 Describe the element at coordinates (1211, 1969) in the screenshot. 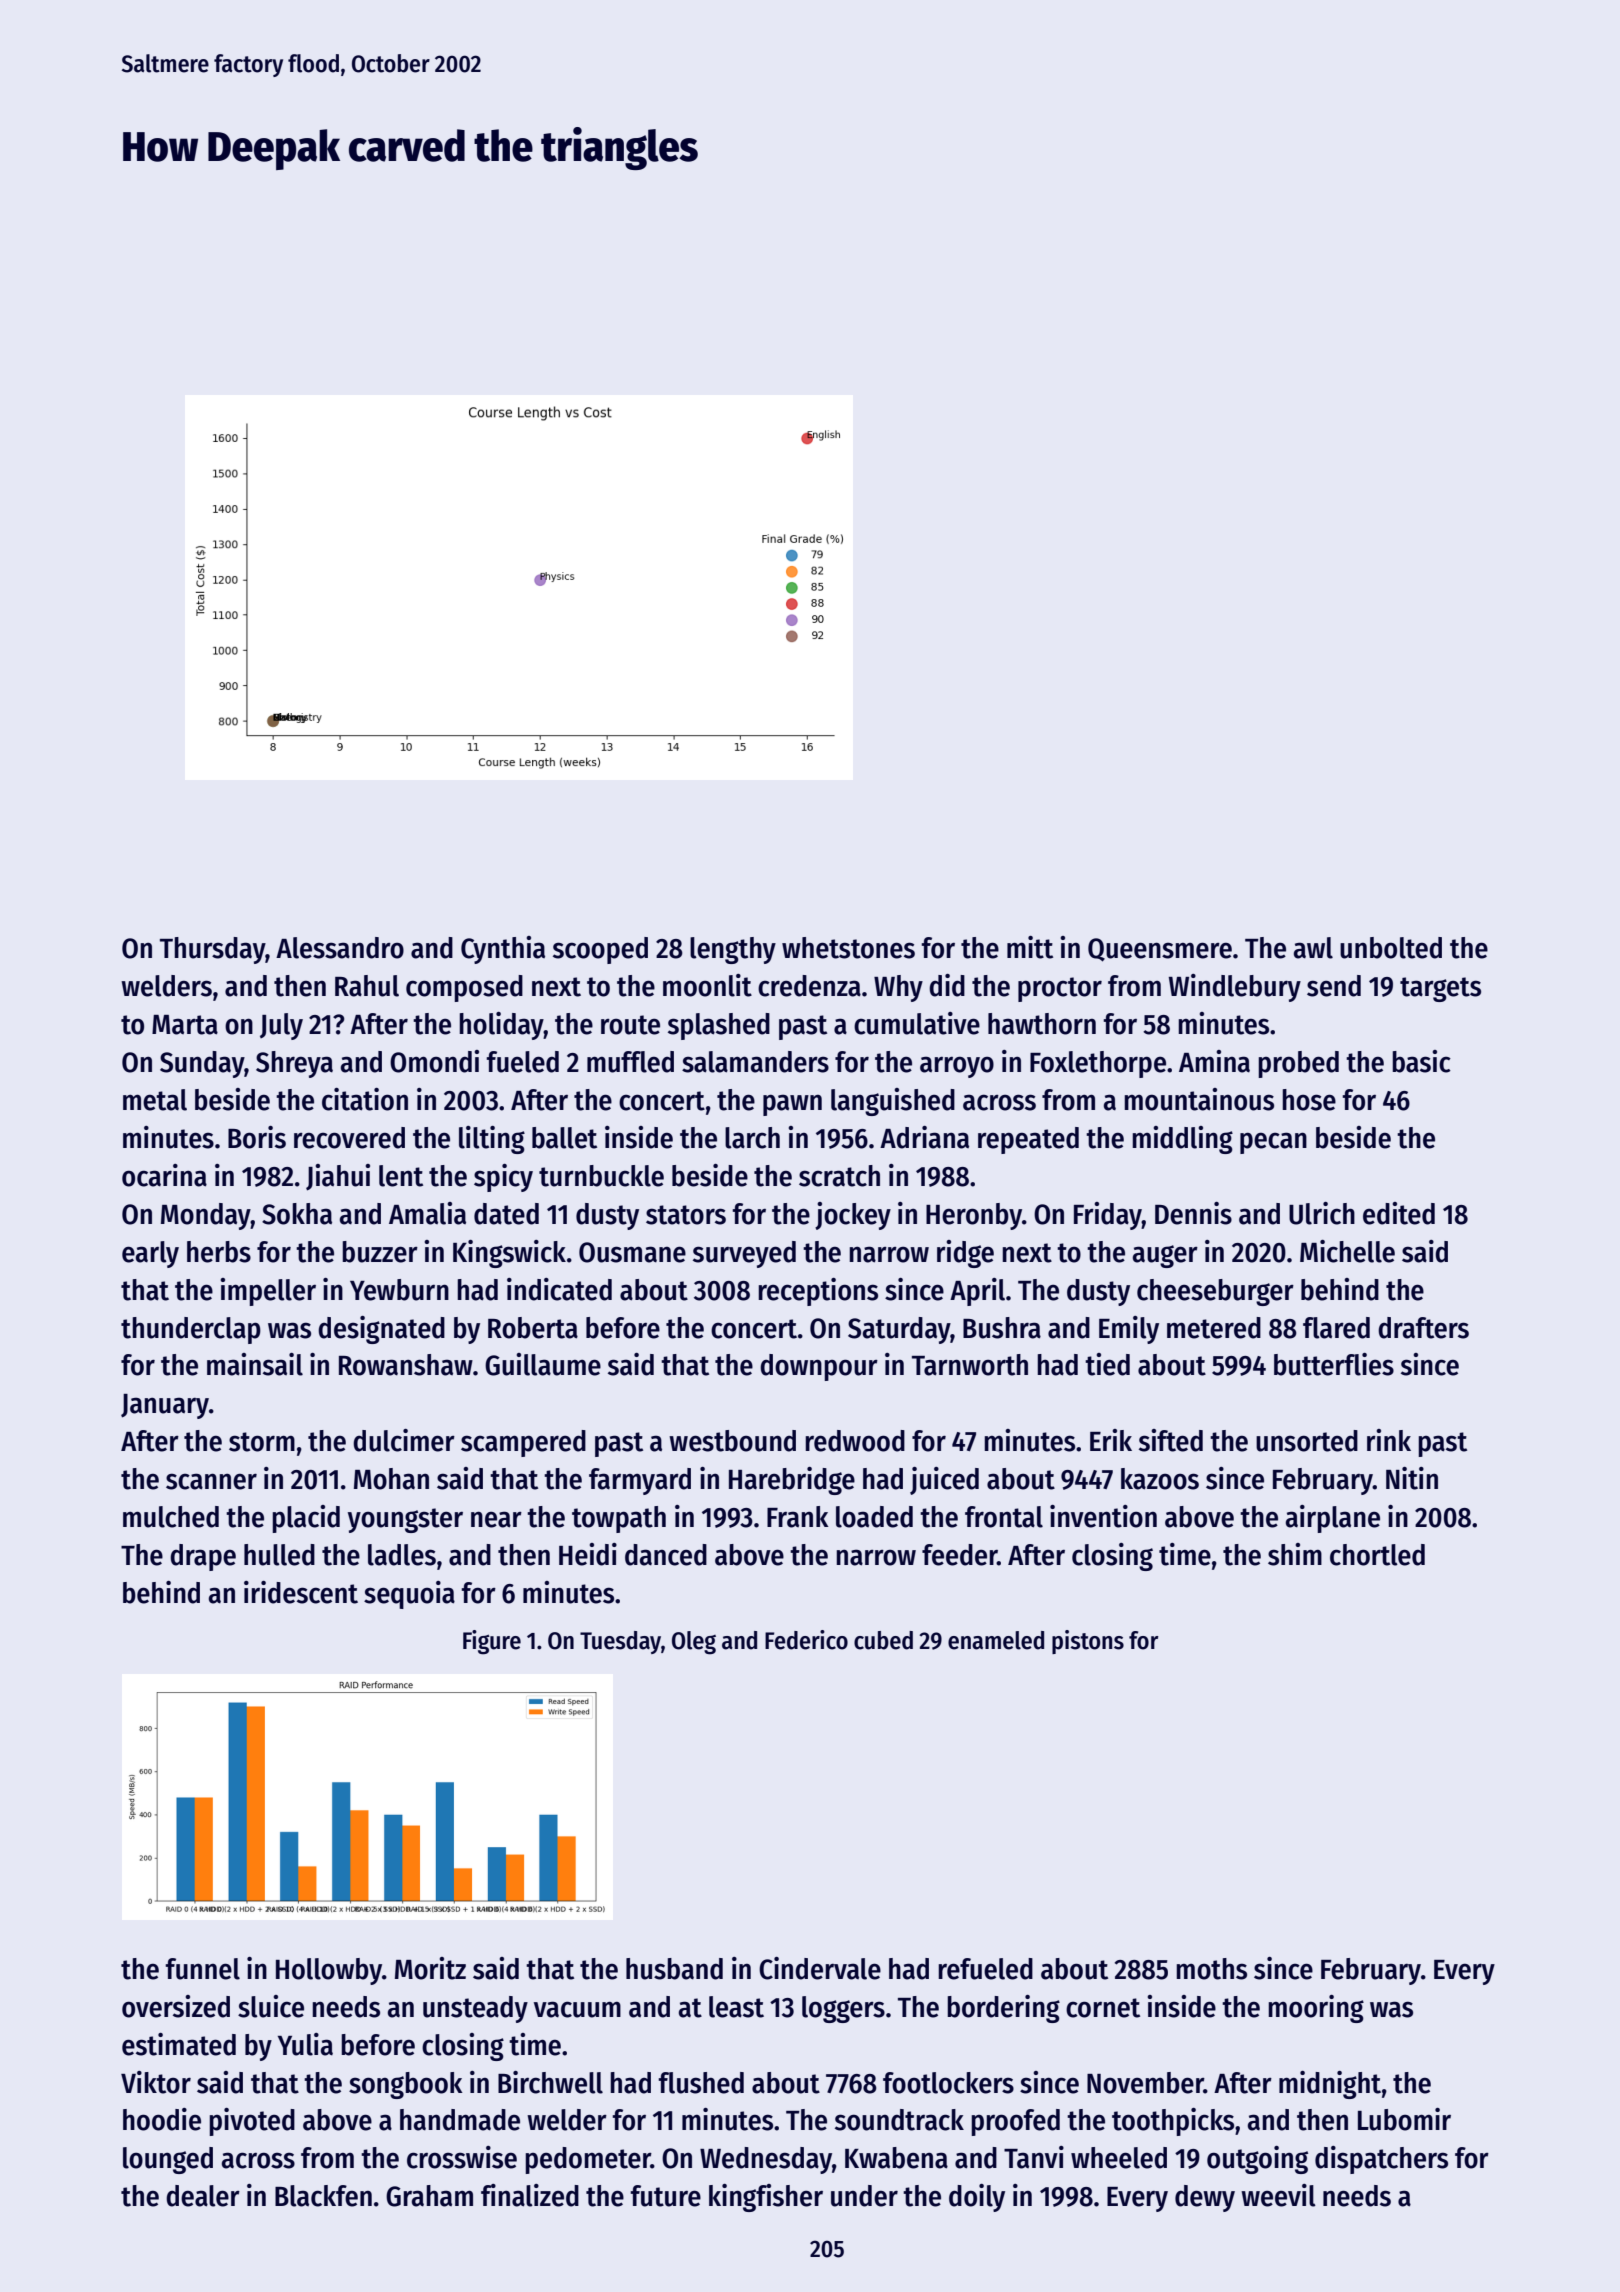

I see `moths` at that location.
